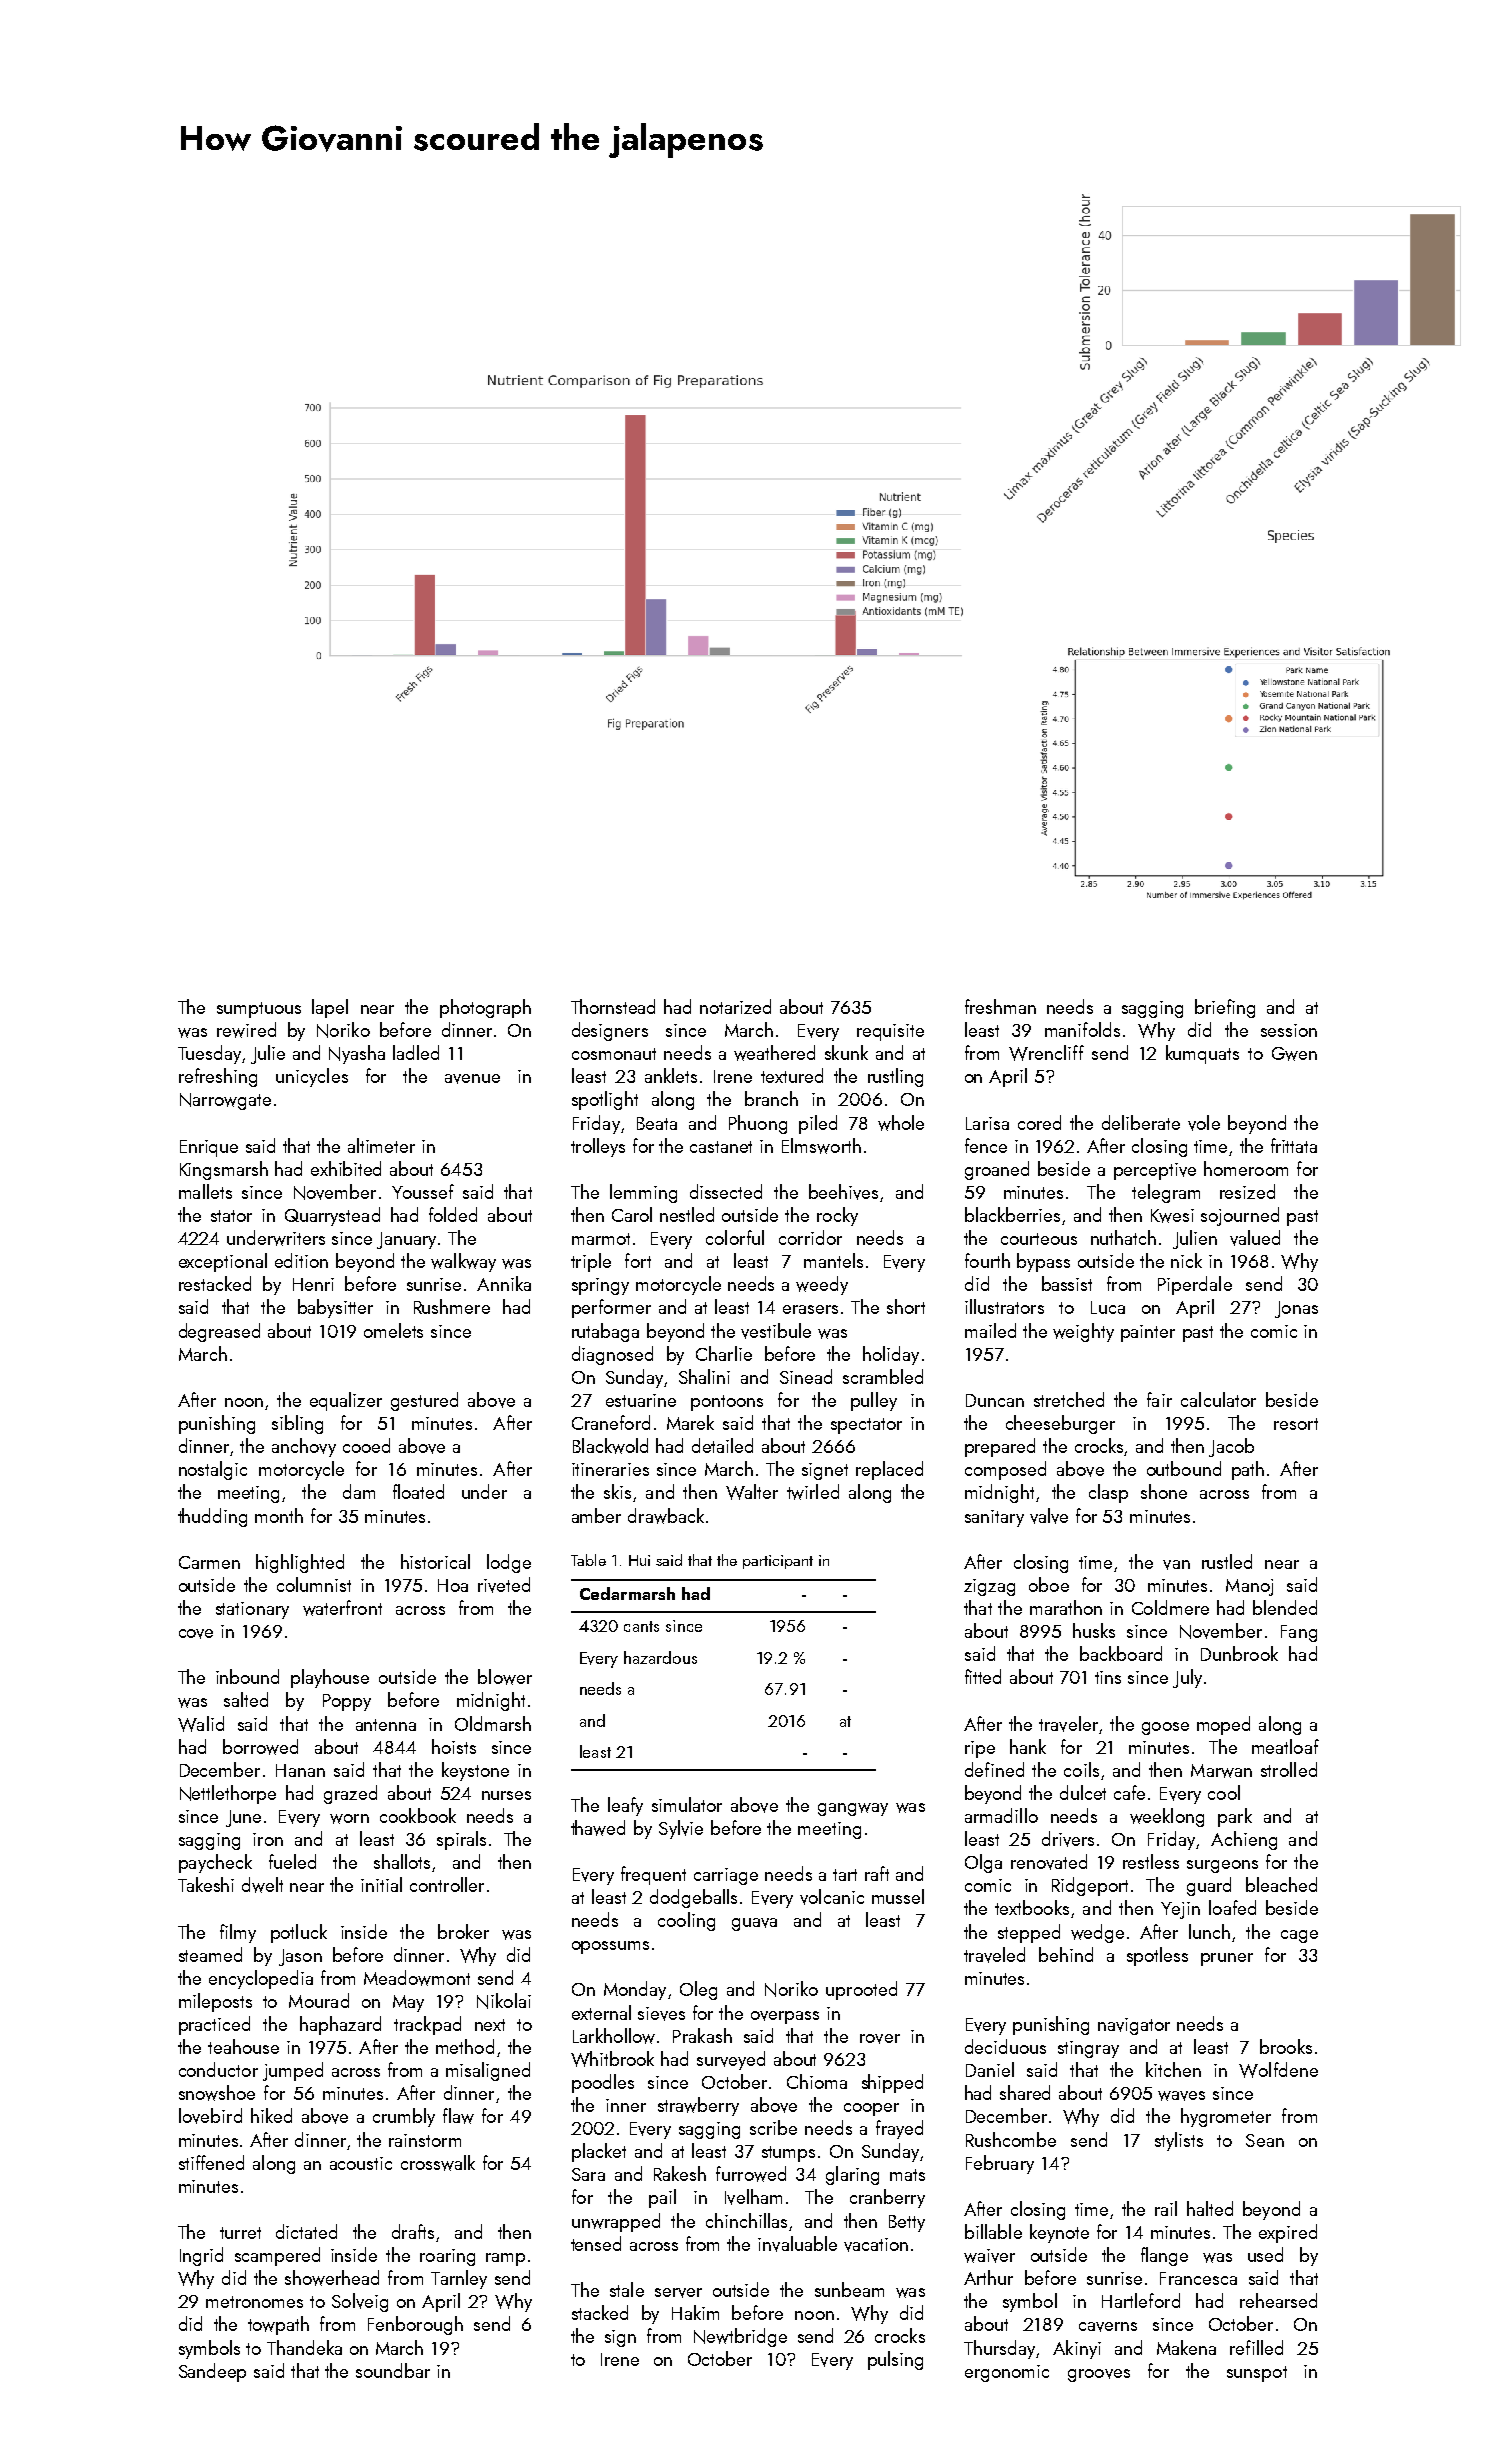 The width and height of the screenshot is (1496, 2464). I want to click on opossums, so click(610, 1947).
